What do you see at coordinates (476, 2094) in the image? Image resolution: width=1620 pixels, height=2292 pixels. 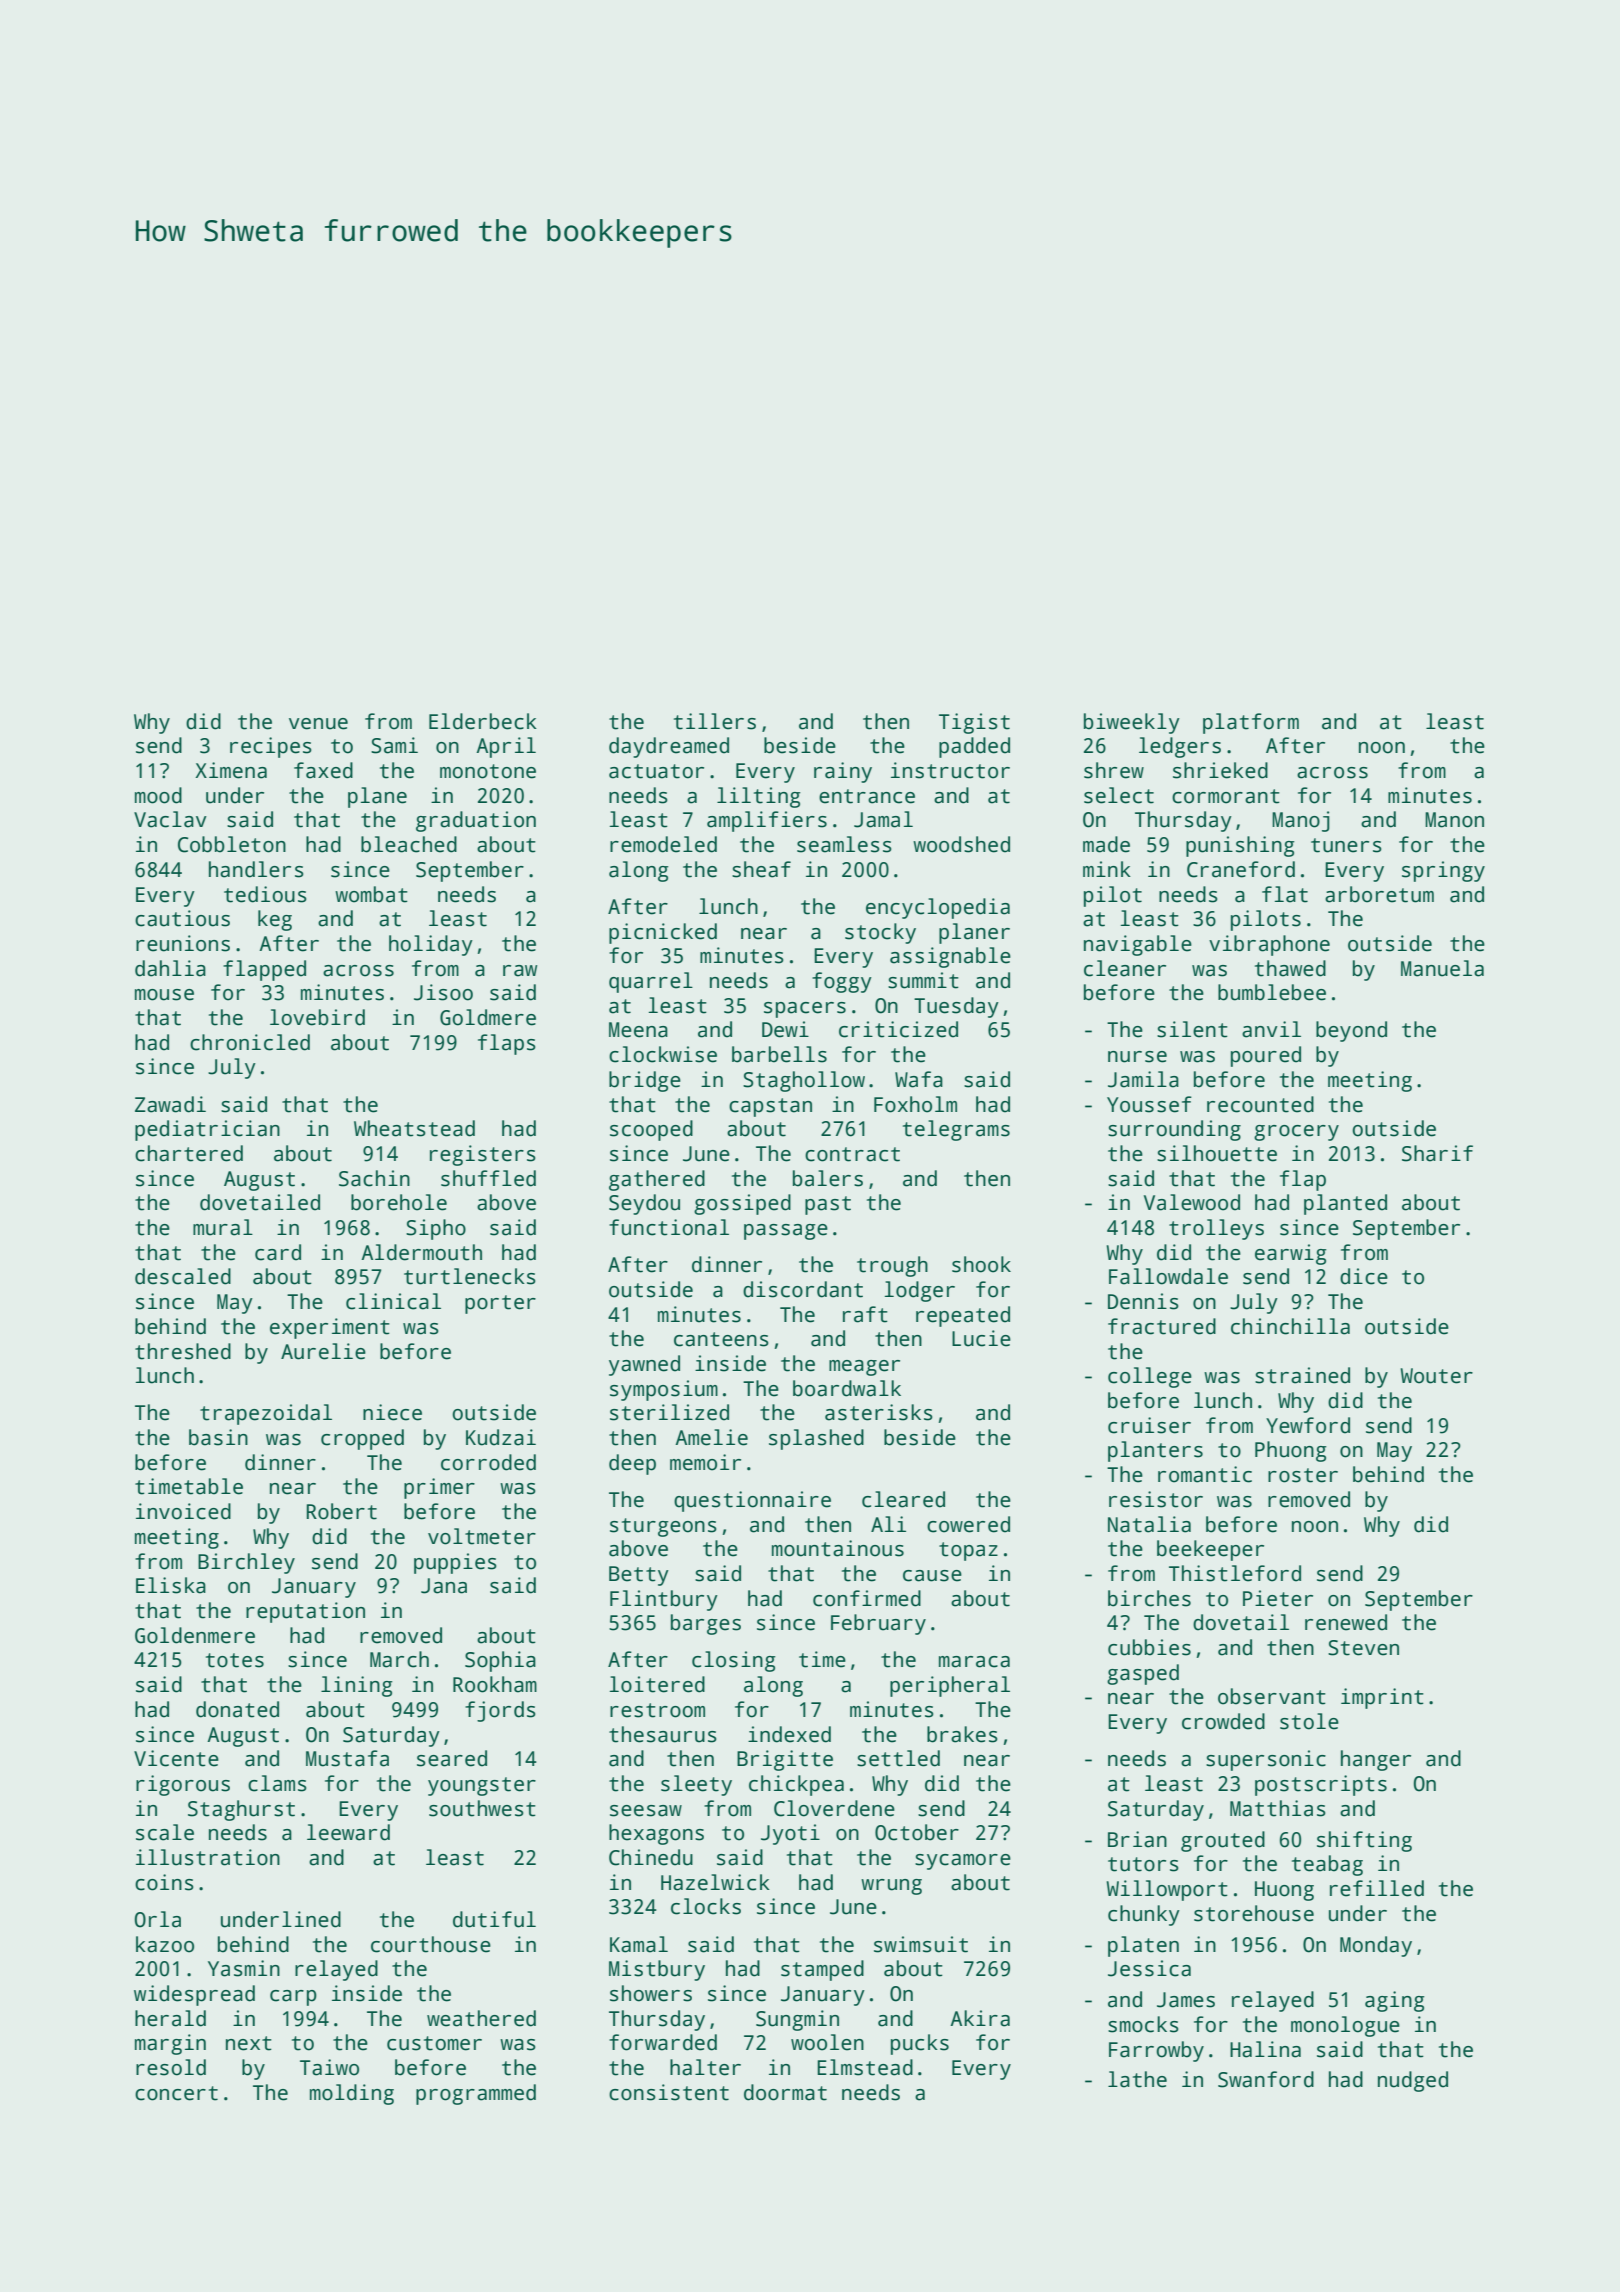 I see `programmed` at bounding box center [476, 2094].
